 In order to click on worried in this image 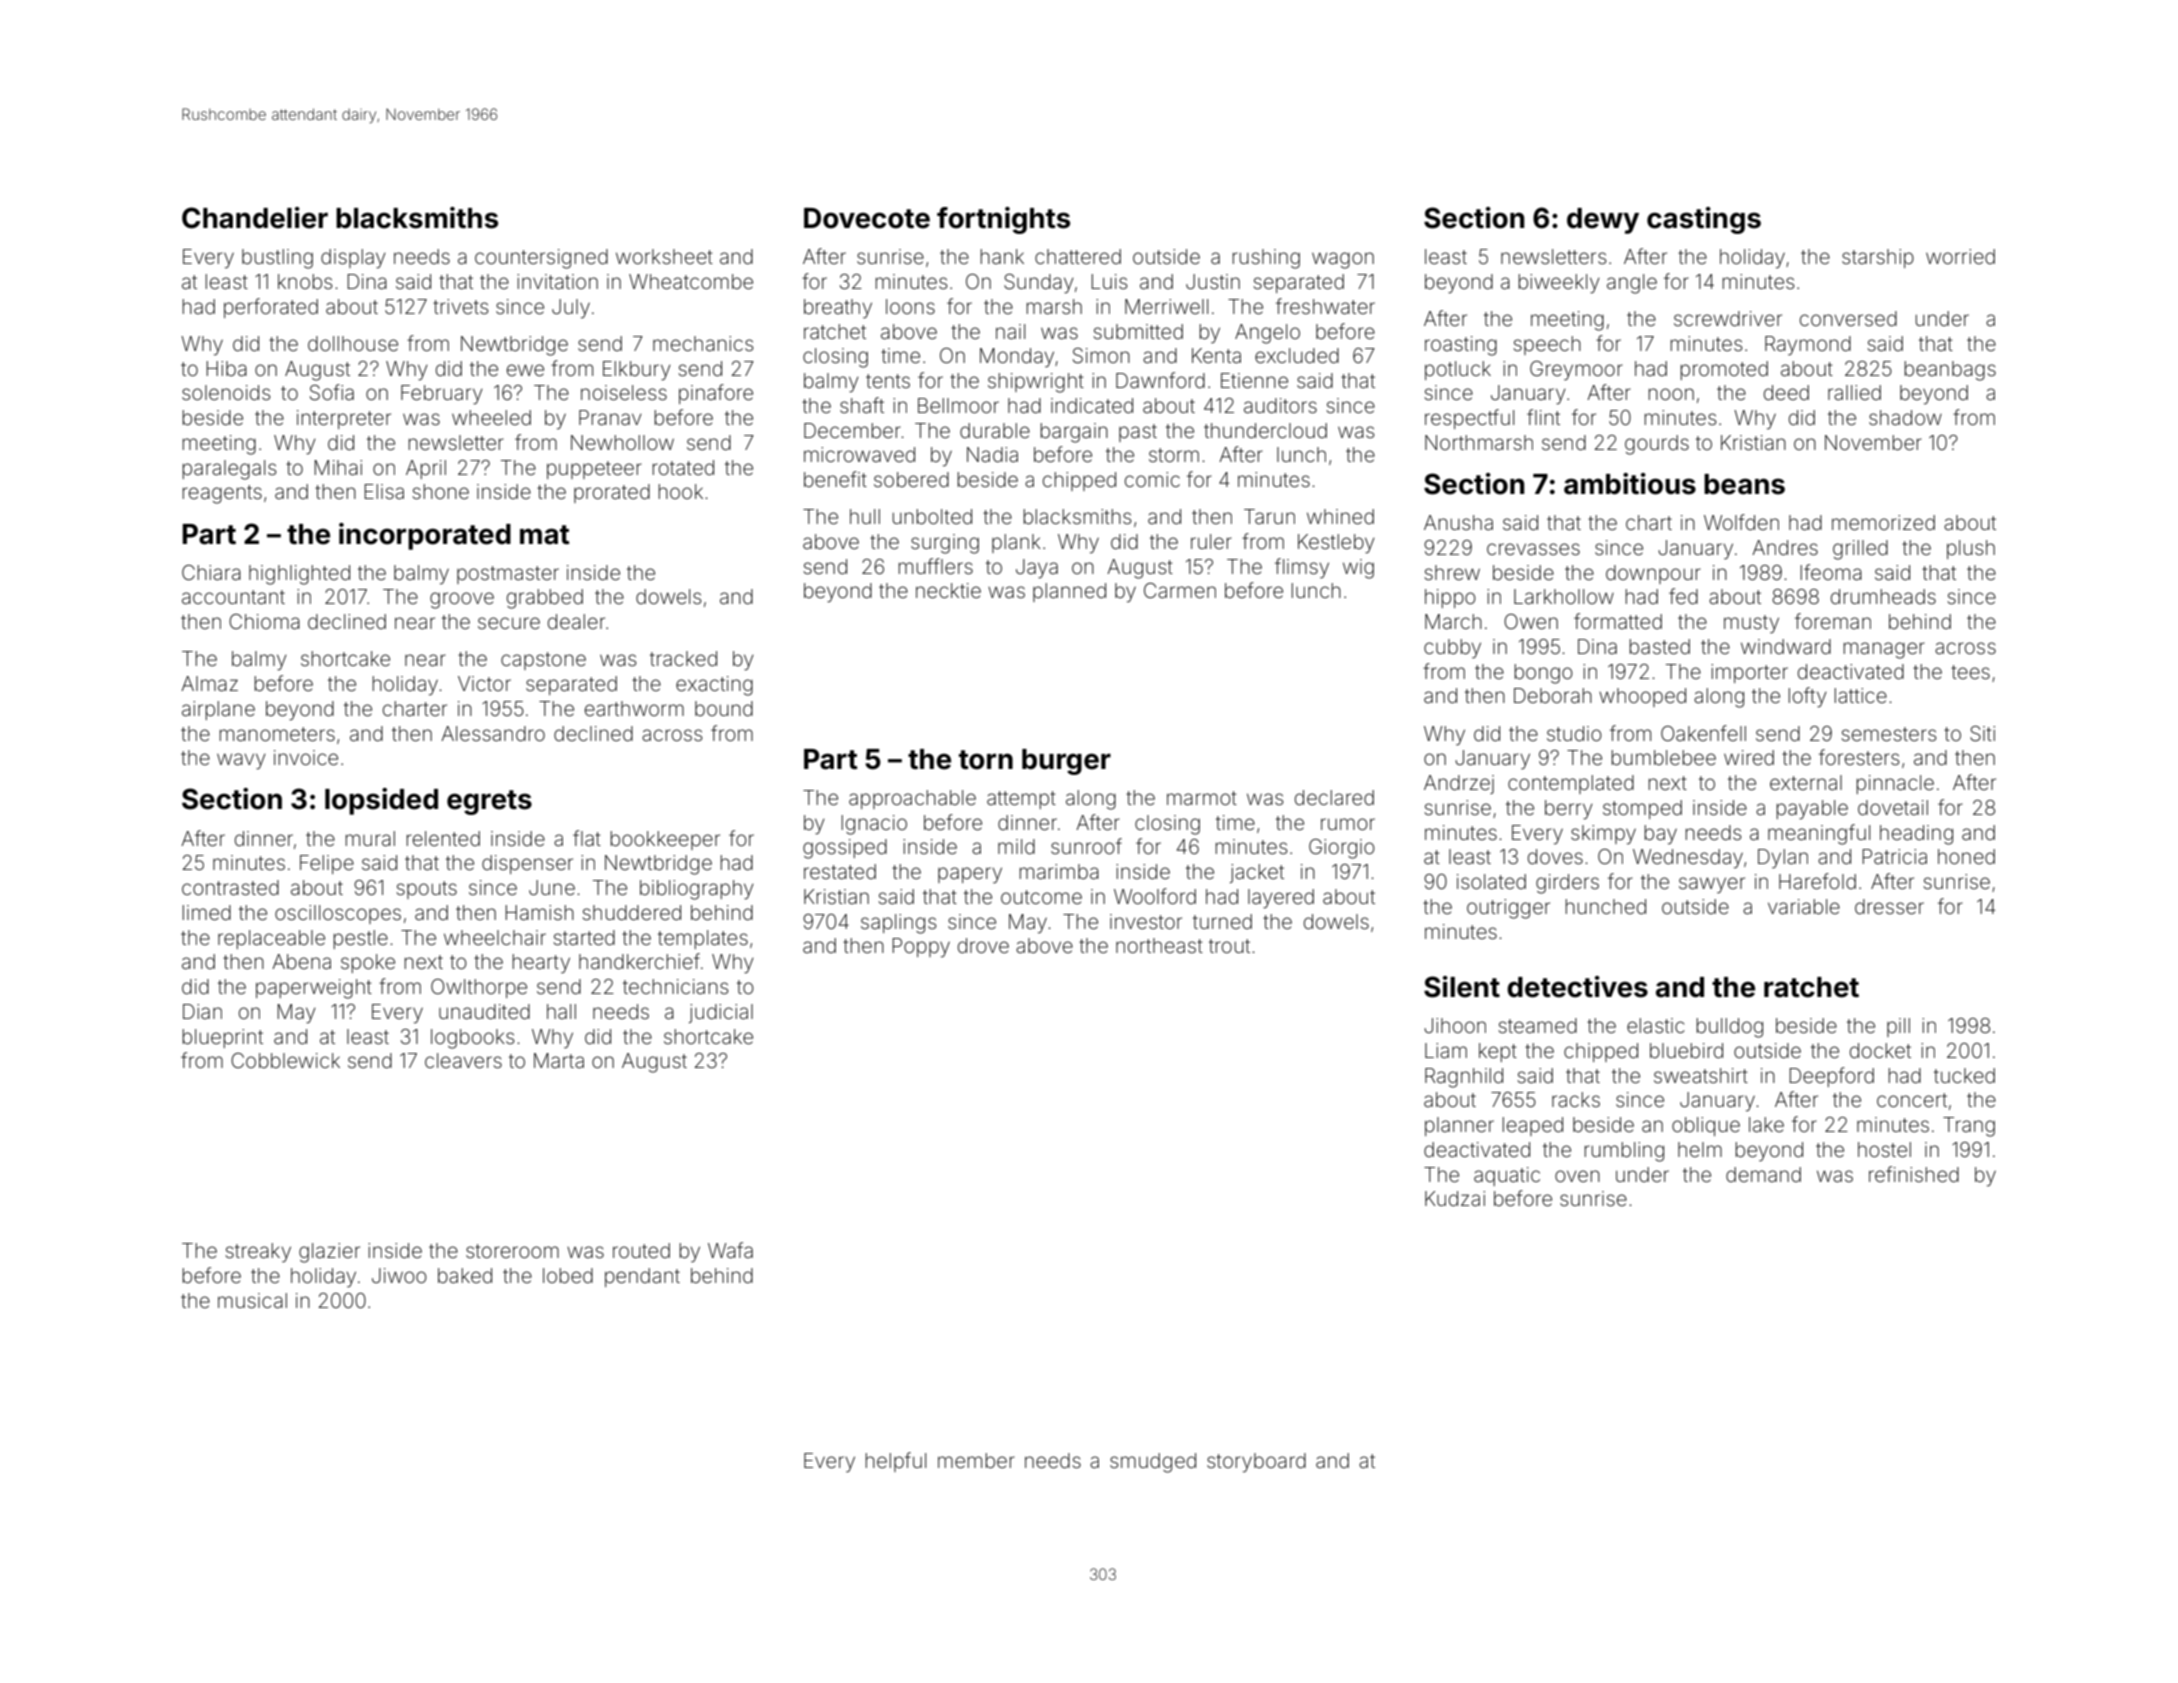, I will do `click(1960, 256)`.
